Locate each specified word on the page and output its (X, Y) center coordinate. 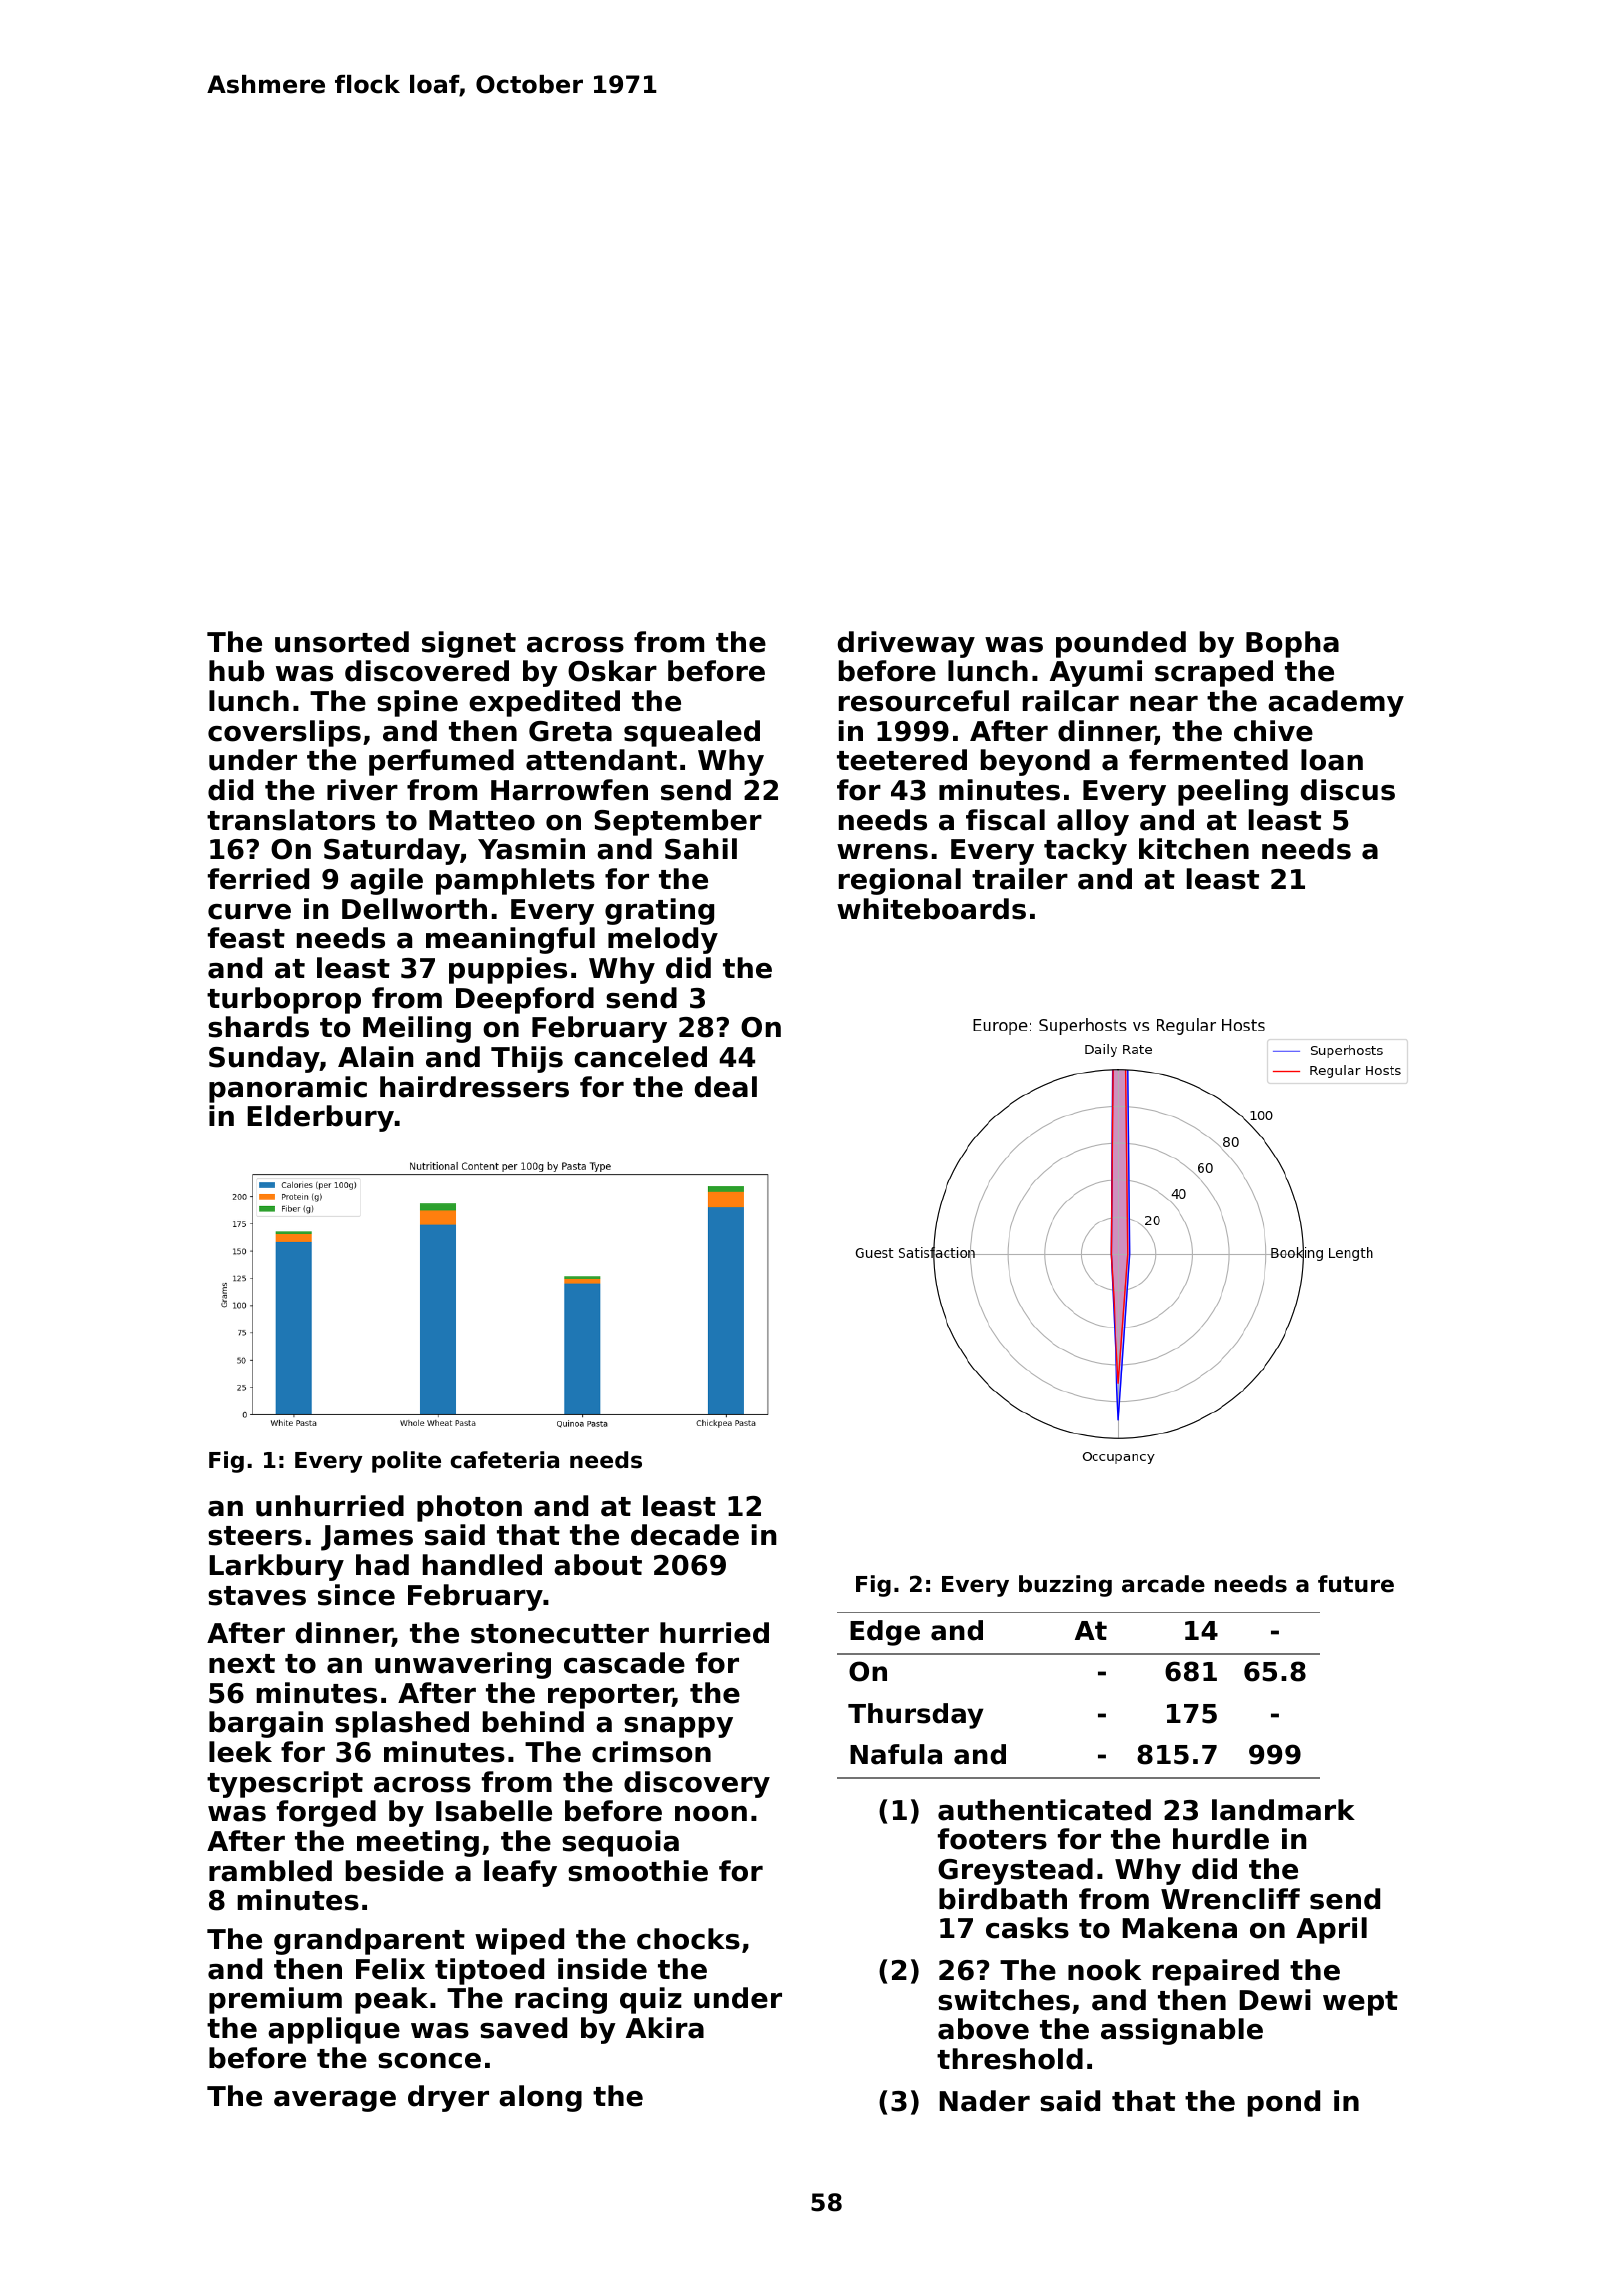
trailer (1020, 879)
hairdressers (474, 1087)
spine (417, 703)
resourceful (924, 701)
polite (406, 1462)
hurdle (1221, 1839)
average (335, 2101)
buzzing (1065, 1586)
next (242, 1664)
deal (726, 1087)
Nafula (896, 1754)
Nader (984, 2101)
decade (685, 1535)
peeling (1233, 792)
